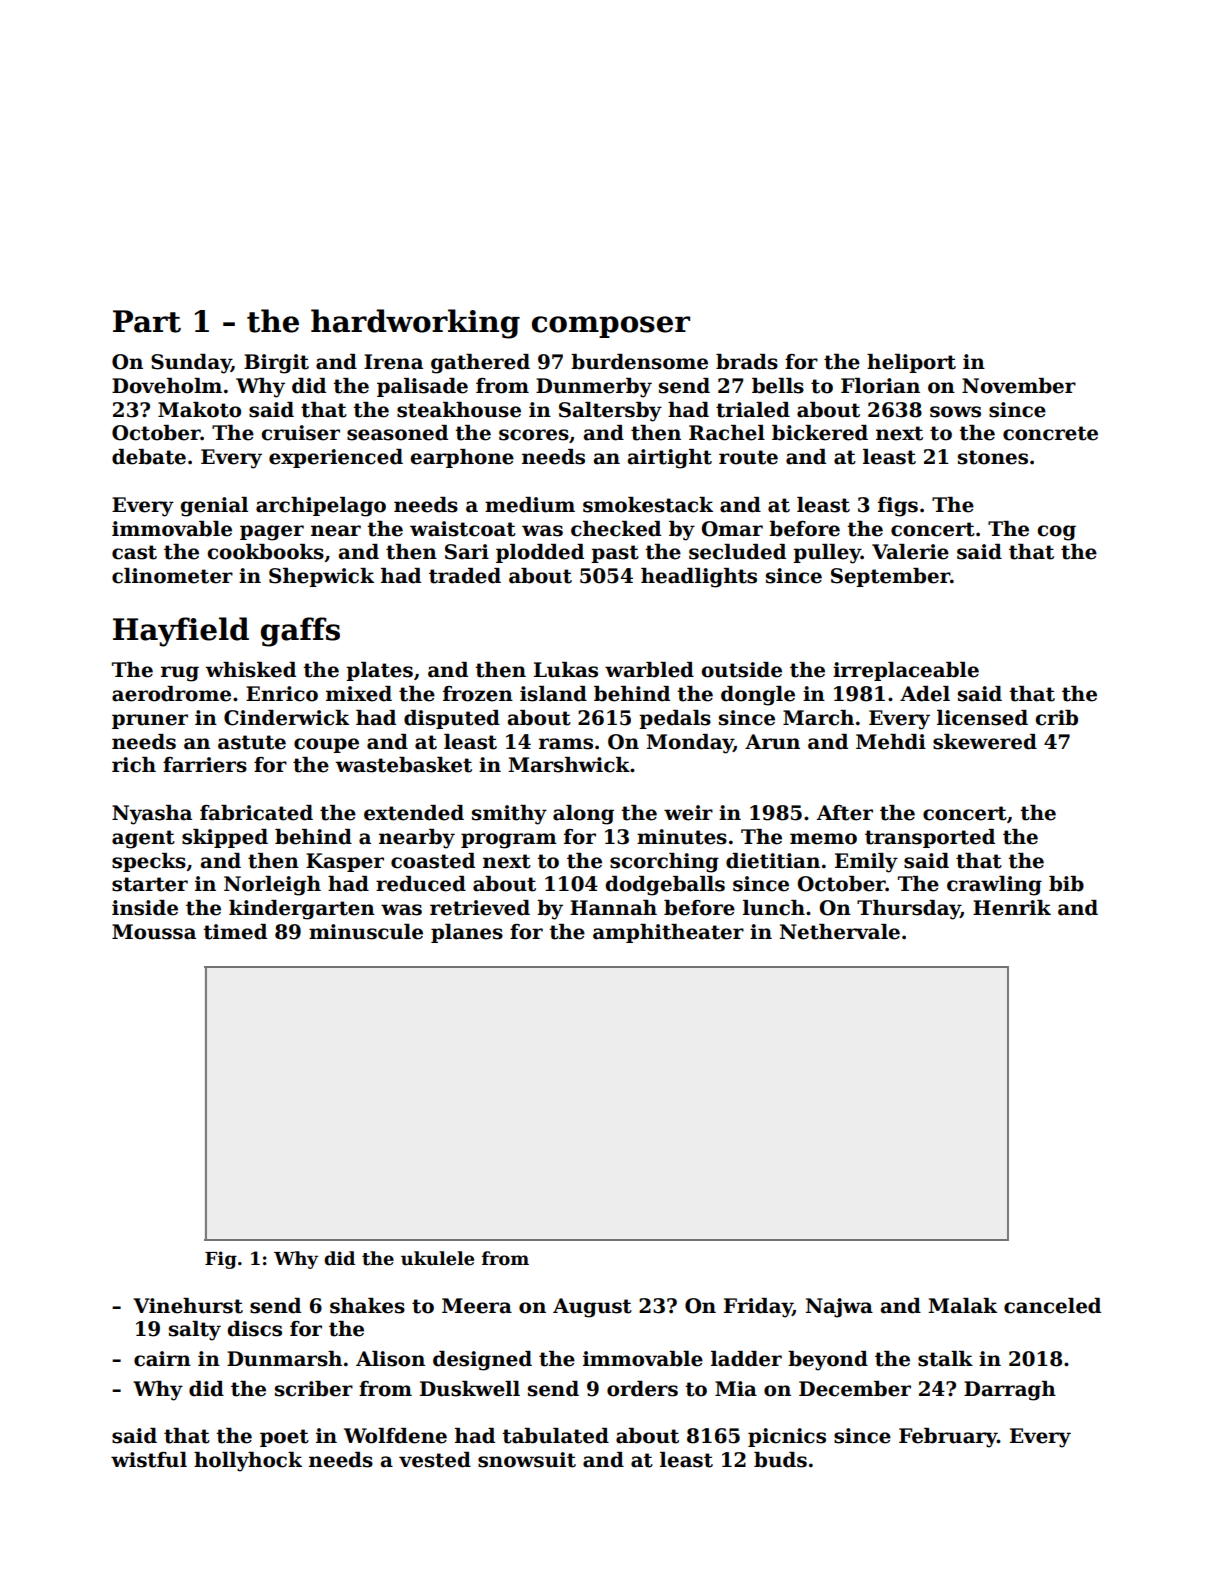  Describe the element at coordinates (1066, 884) in the image. I see `bib` at that location.
